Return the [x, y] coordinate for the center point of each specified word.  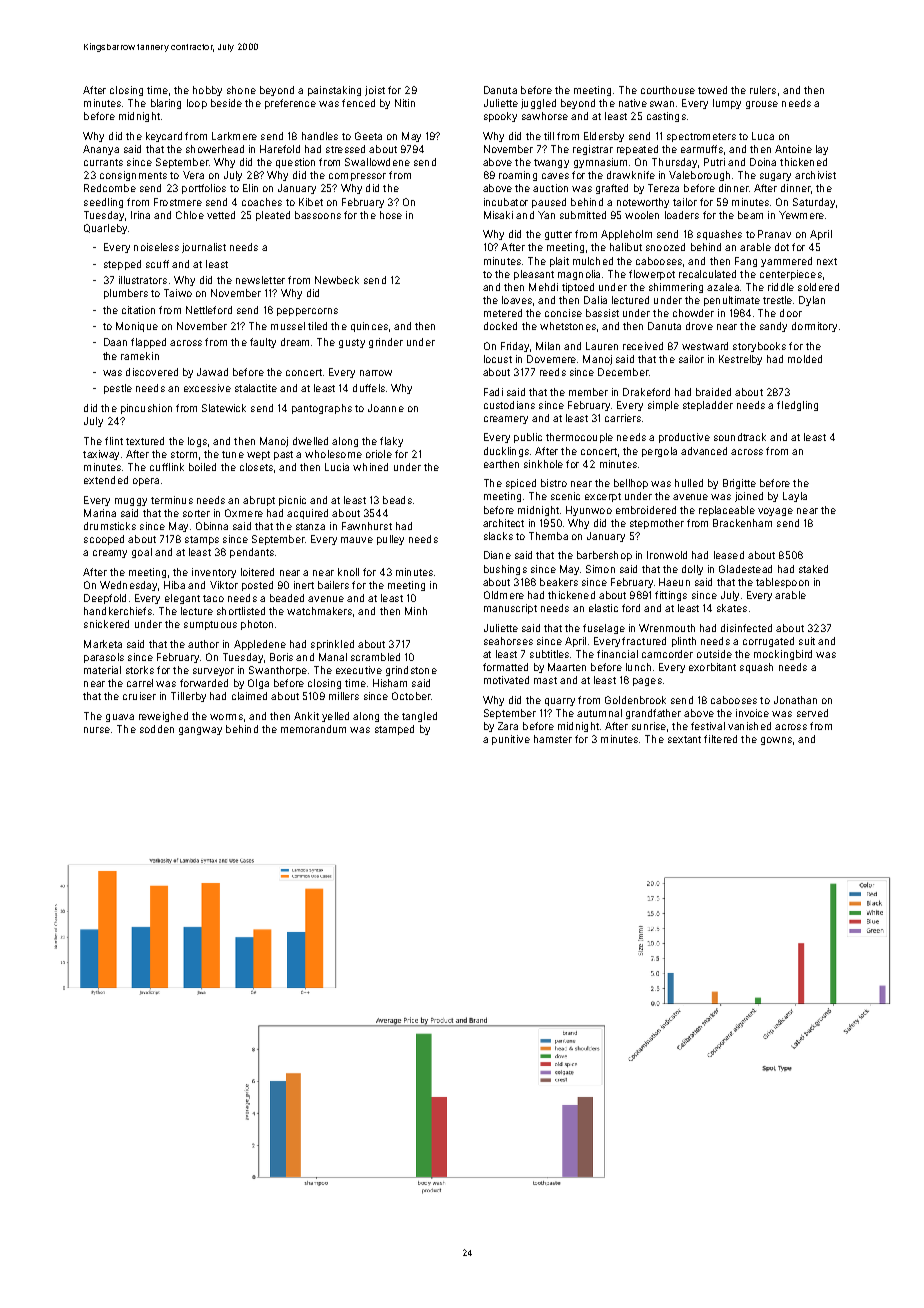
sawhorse [545, 116]
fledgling [797, 406]
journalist [204, 248]
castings [666, 117]
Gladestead [745, 569]
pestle [118, 389]
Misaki [498, 215]
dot [782, 247]
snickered [106, 624]
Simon [600, 569]
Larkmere [234, 136]
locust [498, 359]
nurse [97, 730]
